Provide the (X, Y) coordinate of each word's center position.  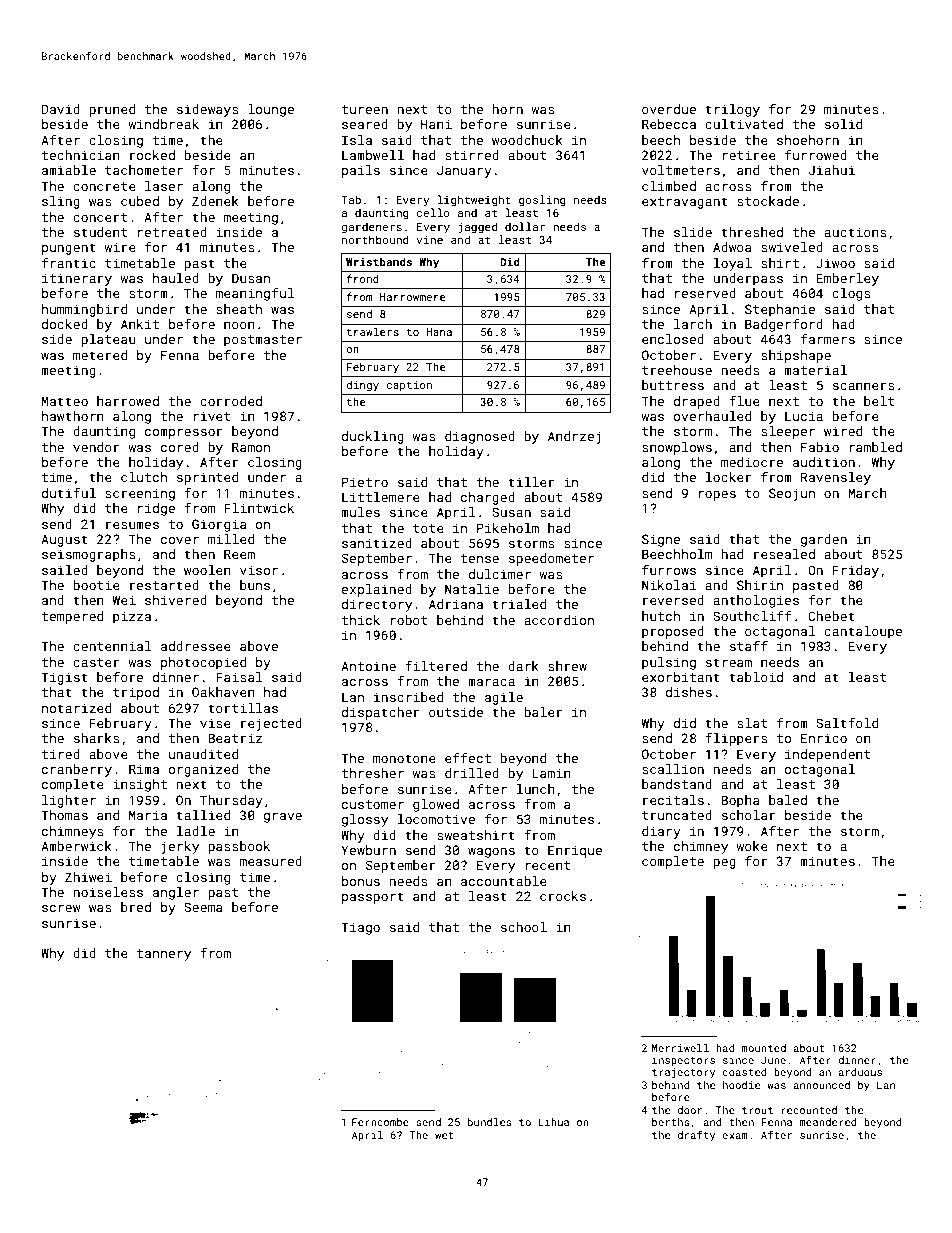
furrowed (816, 155)
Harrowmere (413, 297)
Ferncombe (380, 1122)
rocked (152, 155)
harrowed (128, 401)
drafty (696, 1136)
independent (827, 755)
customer (373, 804)
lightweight (474, 201)
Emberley (847, 279)
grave (283, 818)
